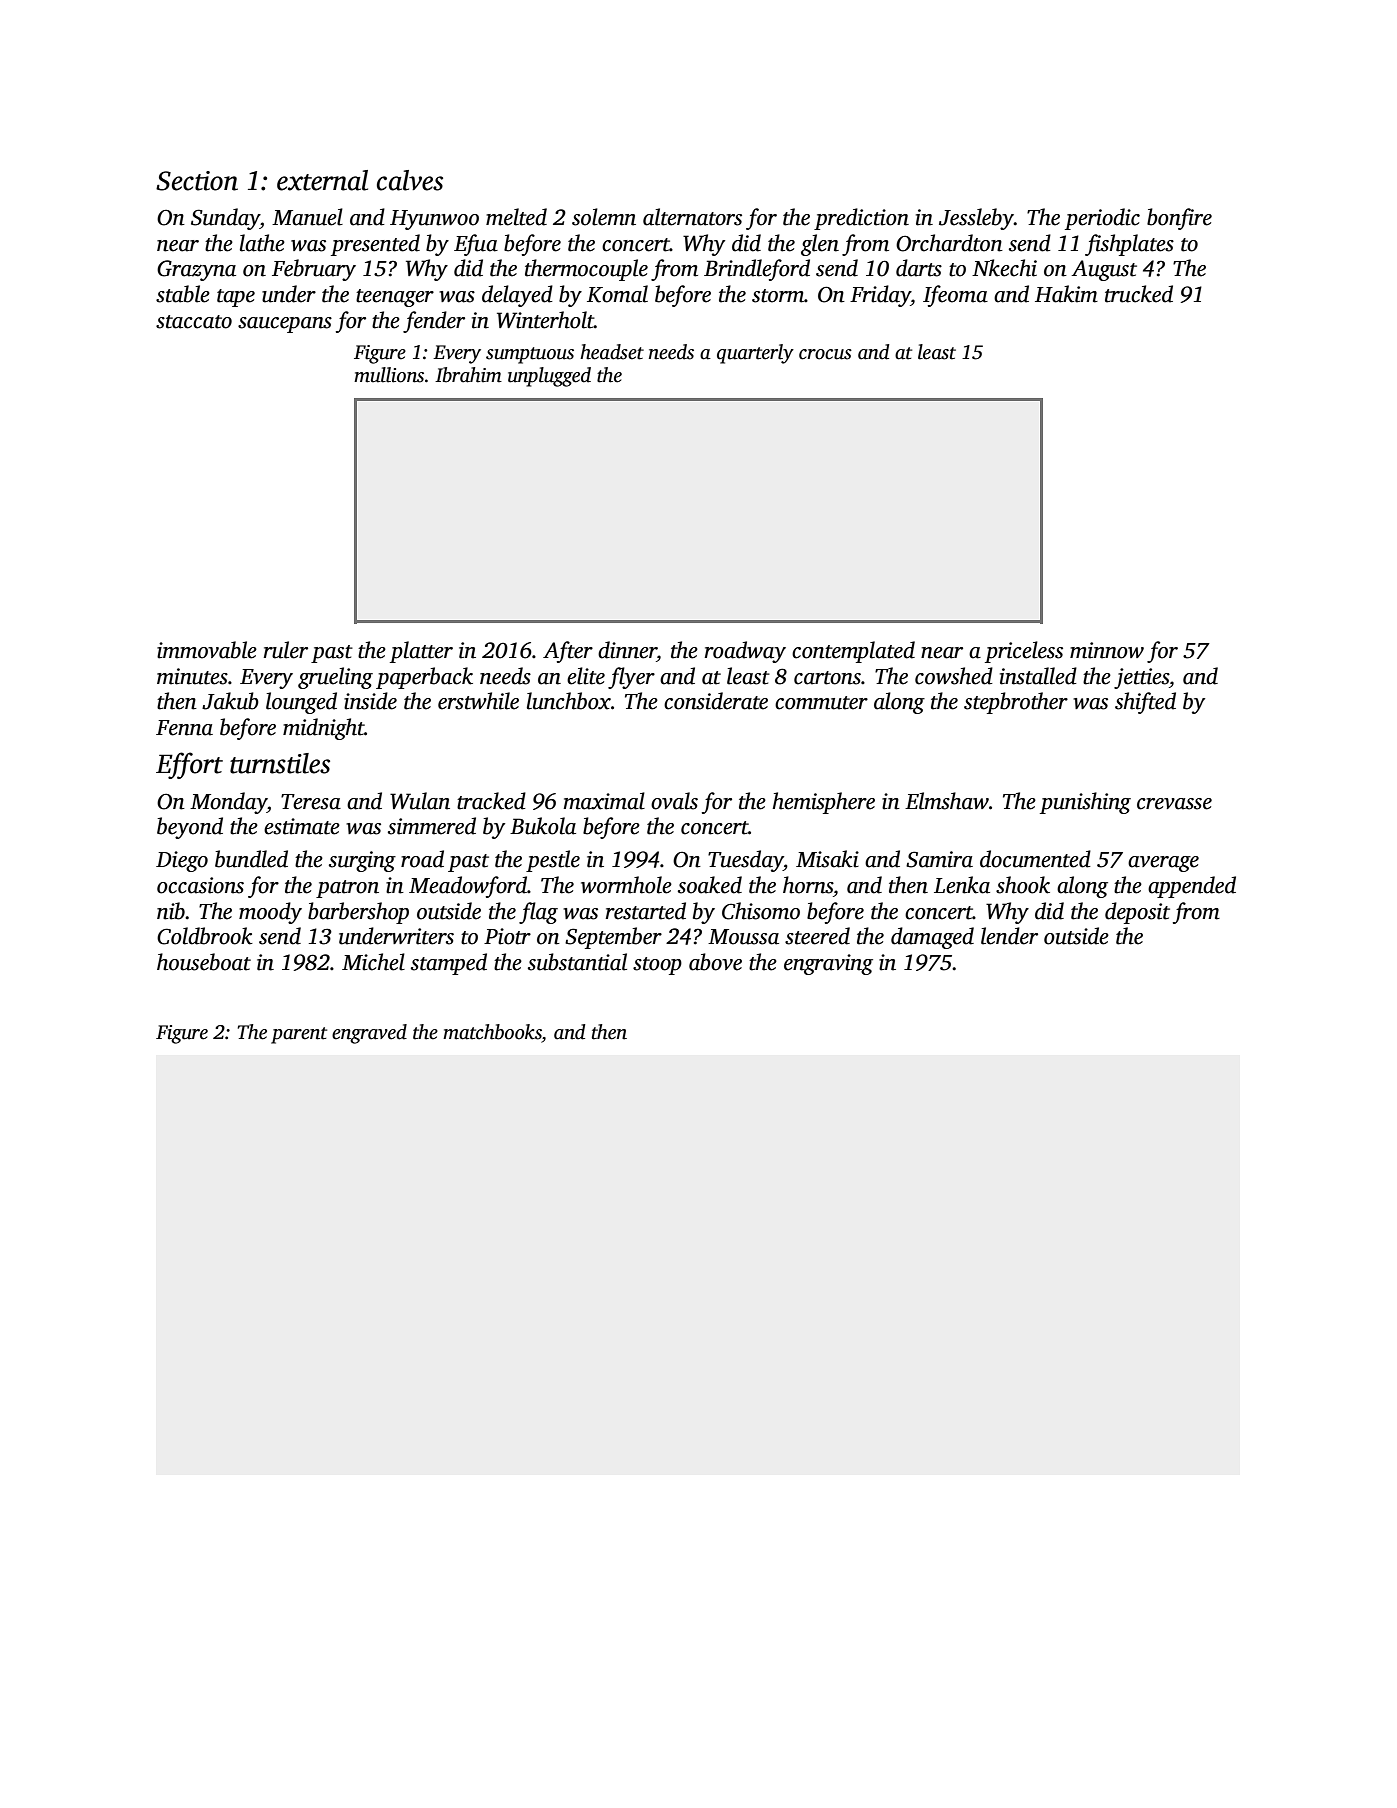  Describe the element at coordinates (880, 296) in the document. I see `Friday` at that location.
